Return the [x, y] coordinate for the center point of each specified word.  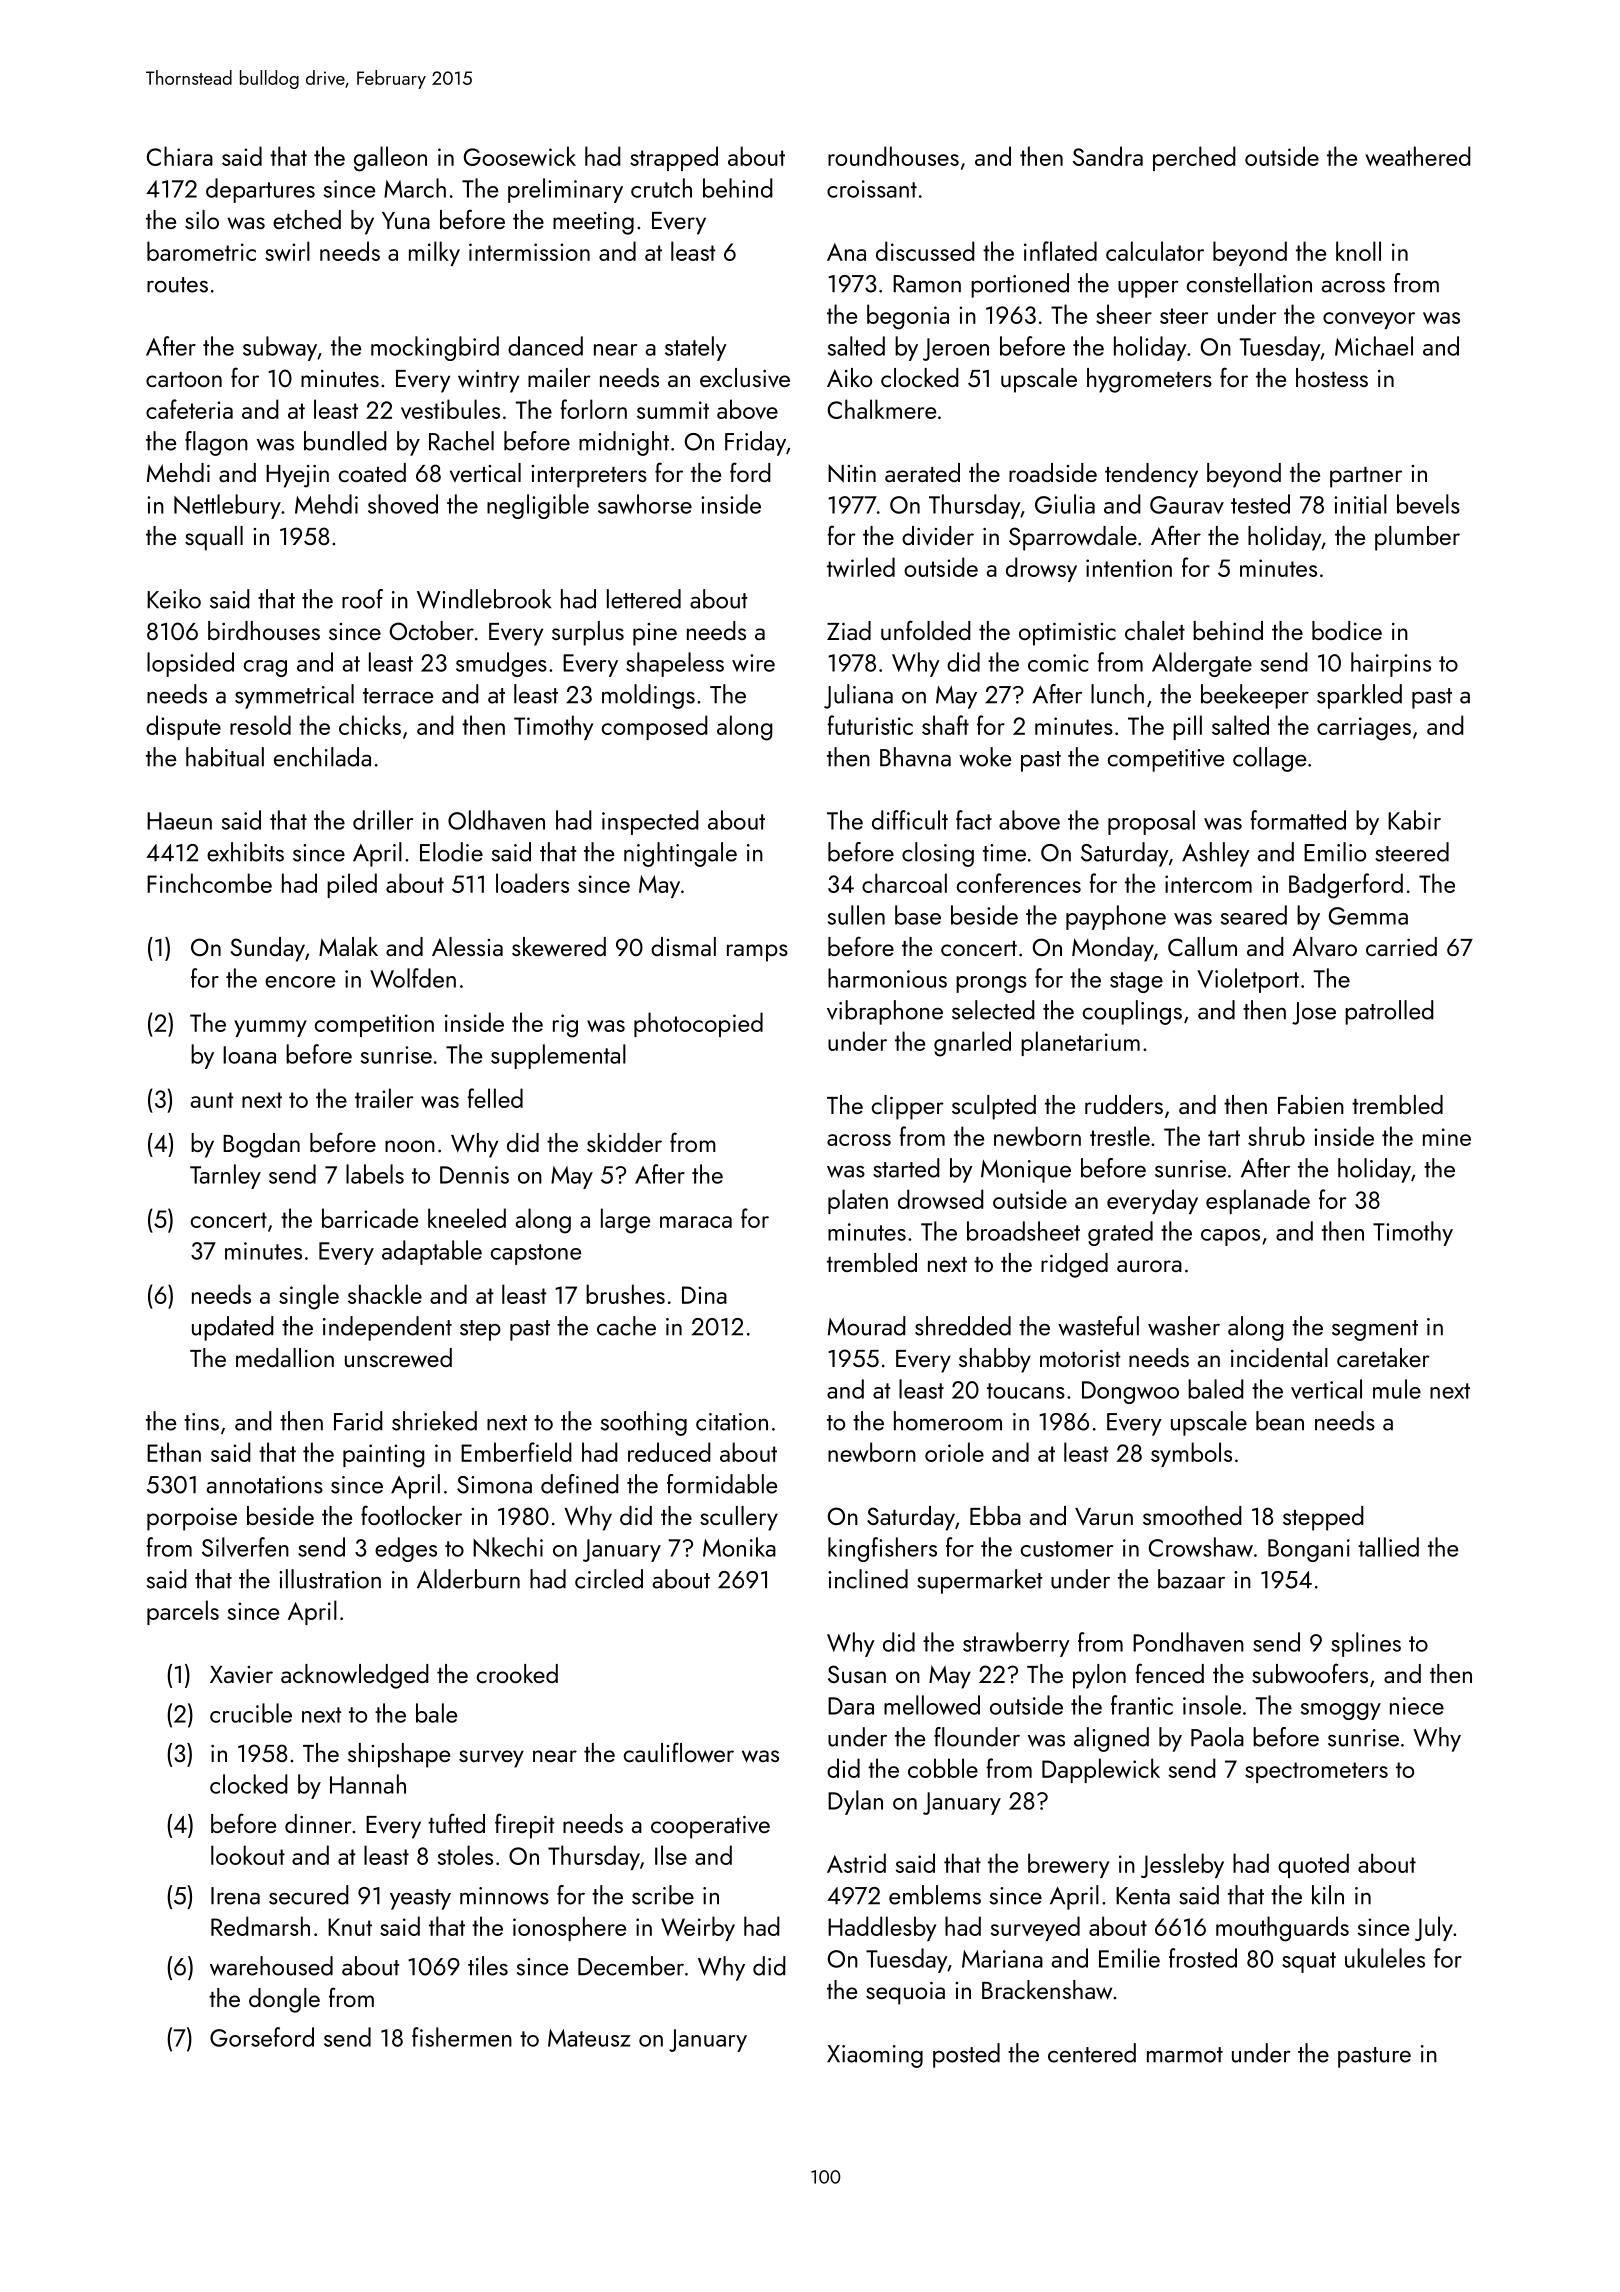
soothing [644, 1423]
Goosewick [520, 156]
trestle [1120, 1136]
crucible [251, 1713]
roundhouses [893, 156]
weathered [1418, 156]
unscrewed [398, 1358]
